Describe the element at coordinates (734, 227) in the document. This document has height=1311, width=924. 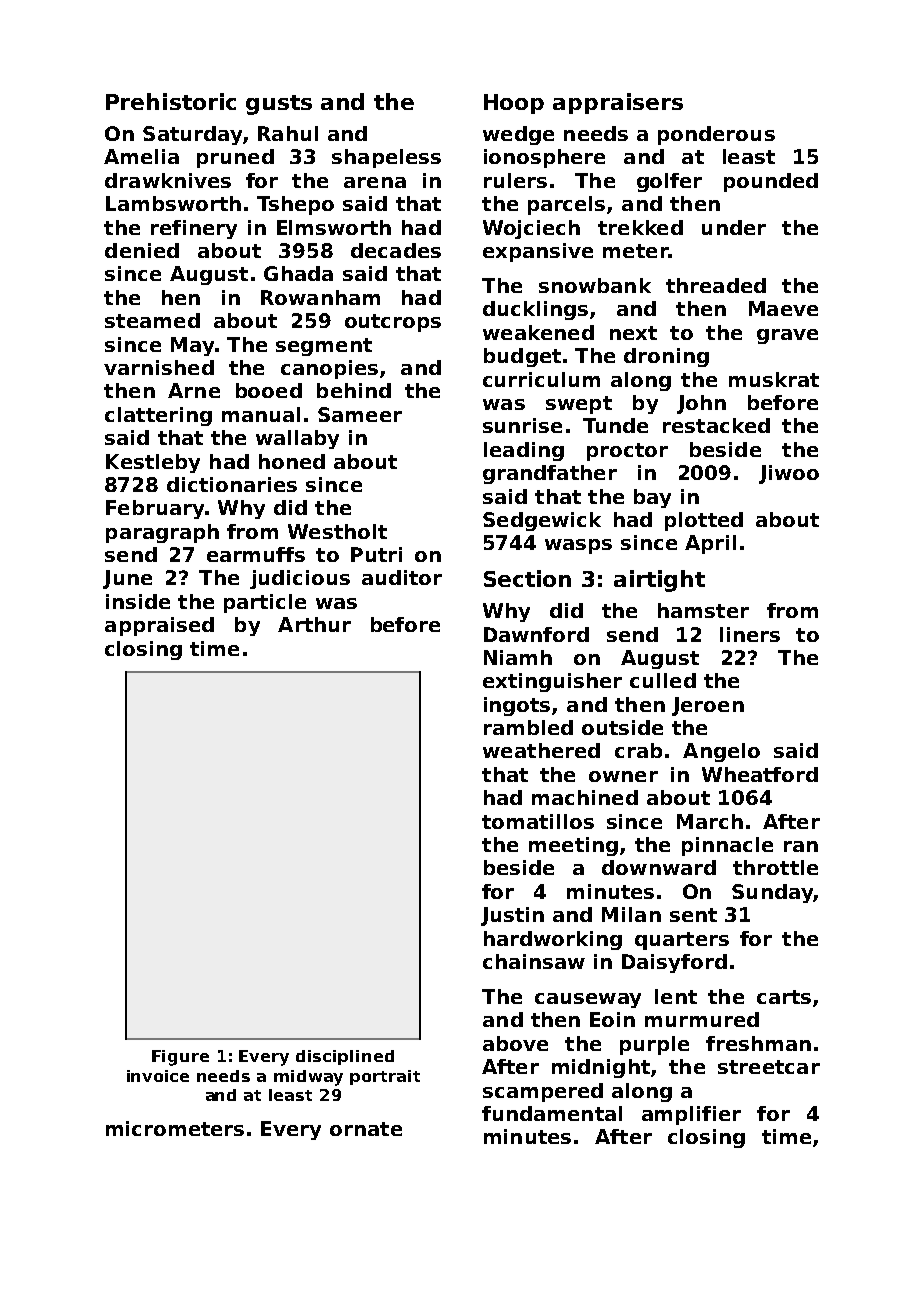
I see `under` at that location.
